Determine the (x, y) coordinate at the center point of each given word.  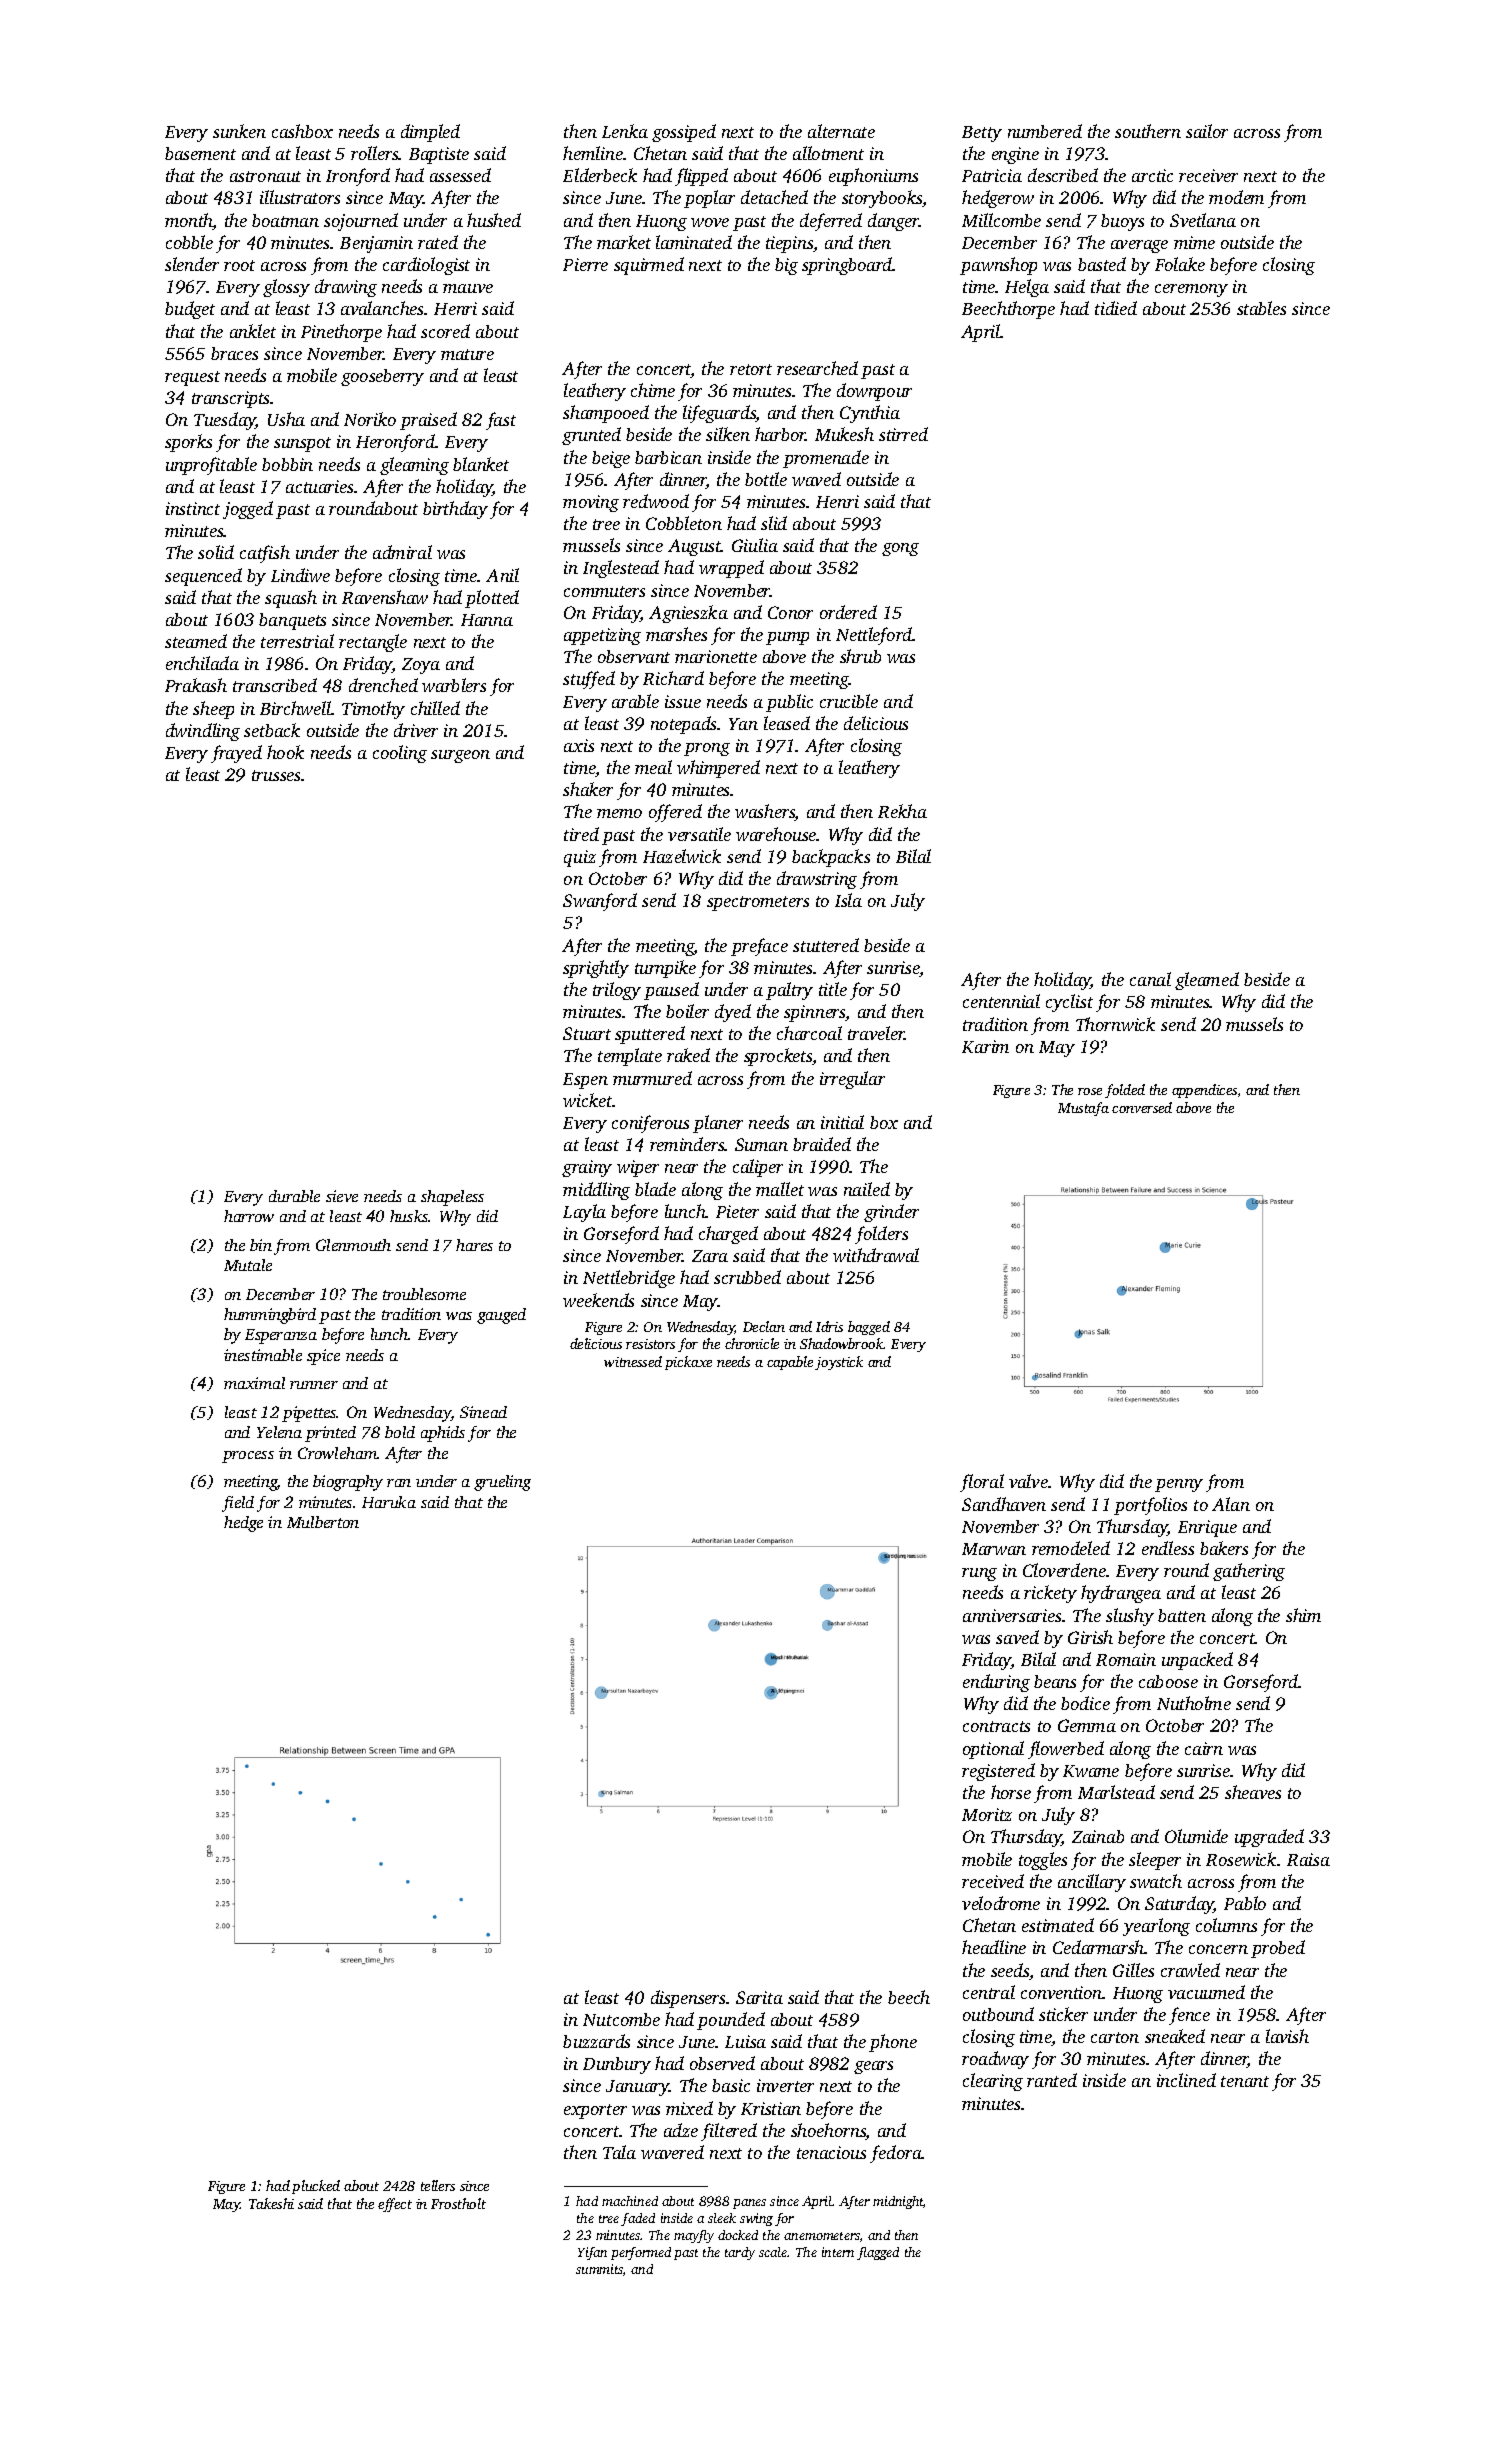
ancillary (1092, 1883)
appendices (1204, 1091)
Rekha (902, 811)
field (238, 1504)
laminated (694, 242)
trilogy (617, 991)
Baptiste (439, 155)
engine (1015, 155)
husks (409, 1216)
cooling (400, 754)
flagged (878, 2253)
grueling (502, 1483)
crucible (849, 701)
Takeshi (271, 2203)
